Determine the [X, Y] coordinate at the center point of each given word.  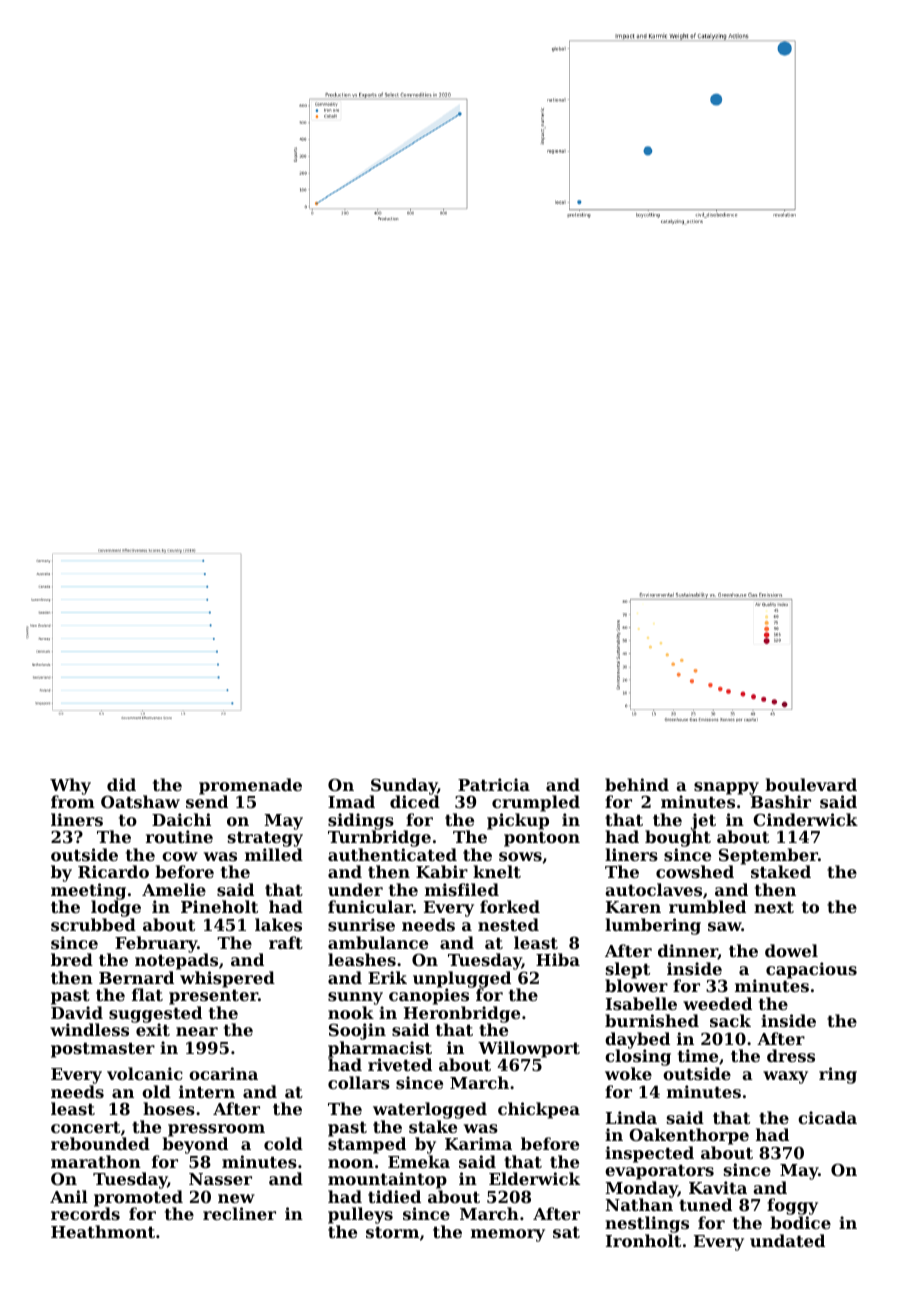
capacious [811, 970]
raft [286, 942]
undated [787, 1240]
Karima [478, 1143]
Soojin [357, 1031]
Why [70, 787]
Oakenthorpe [689, 1136]
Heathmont [103, 1231]
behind [637, 784]
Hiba [558, 959]
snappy [726, 788]
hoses [169, 1108]
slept [627, 971]
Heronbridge [462, 1014]
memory [508, 1235]
